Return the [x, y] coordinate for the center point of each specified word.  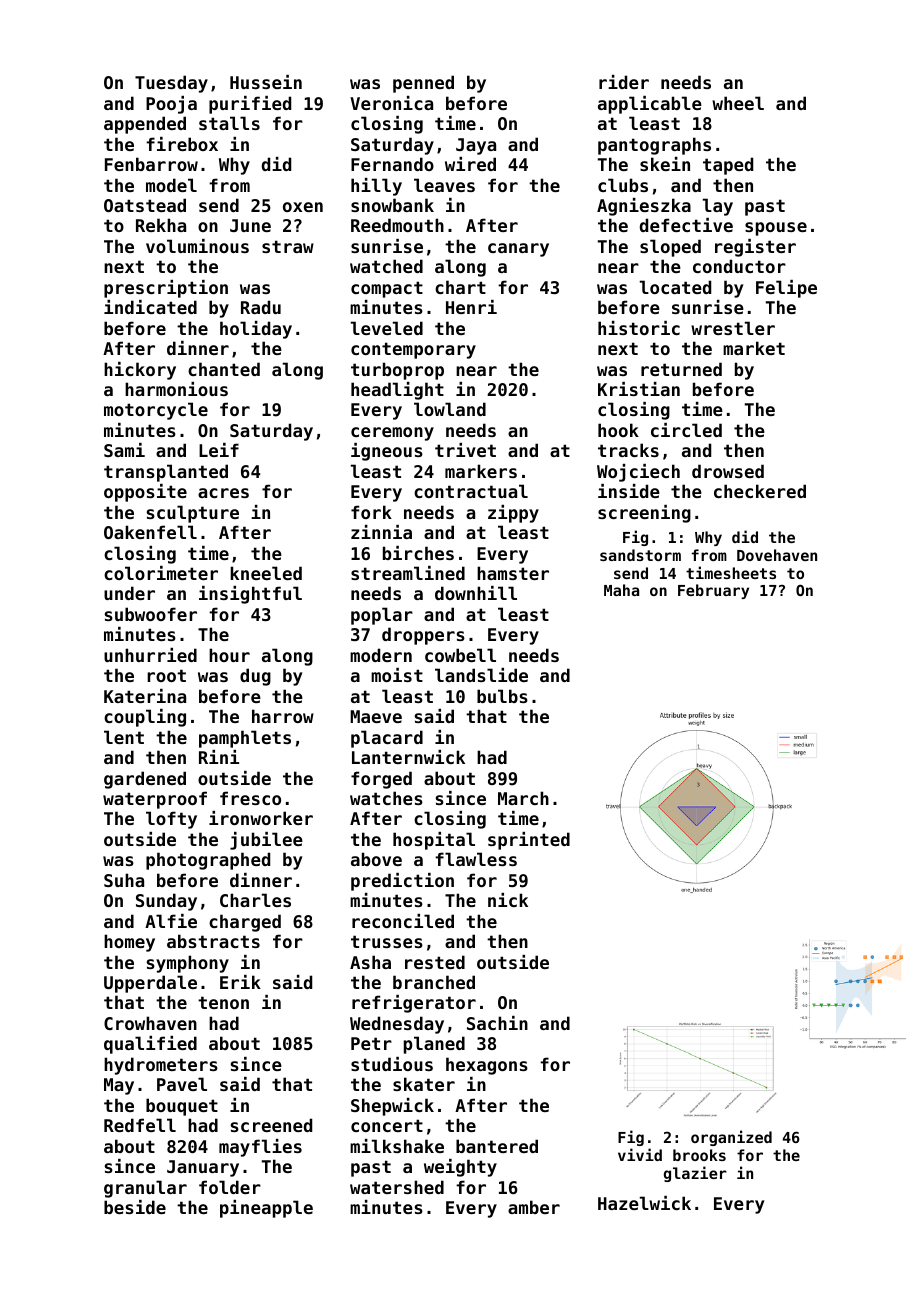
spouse [776, 229]
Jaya [476, 146]
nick [508, 900]
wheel [738, 103]
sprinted [529, 841]
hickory [140, 371]
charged [245, 923]
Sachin [497, 1023]
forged [381, 780]
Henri [471, 307]
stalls [229, 123]
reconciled [403, 921]
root [166, 675]
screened [271, 1125]
